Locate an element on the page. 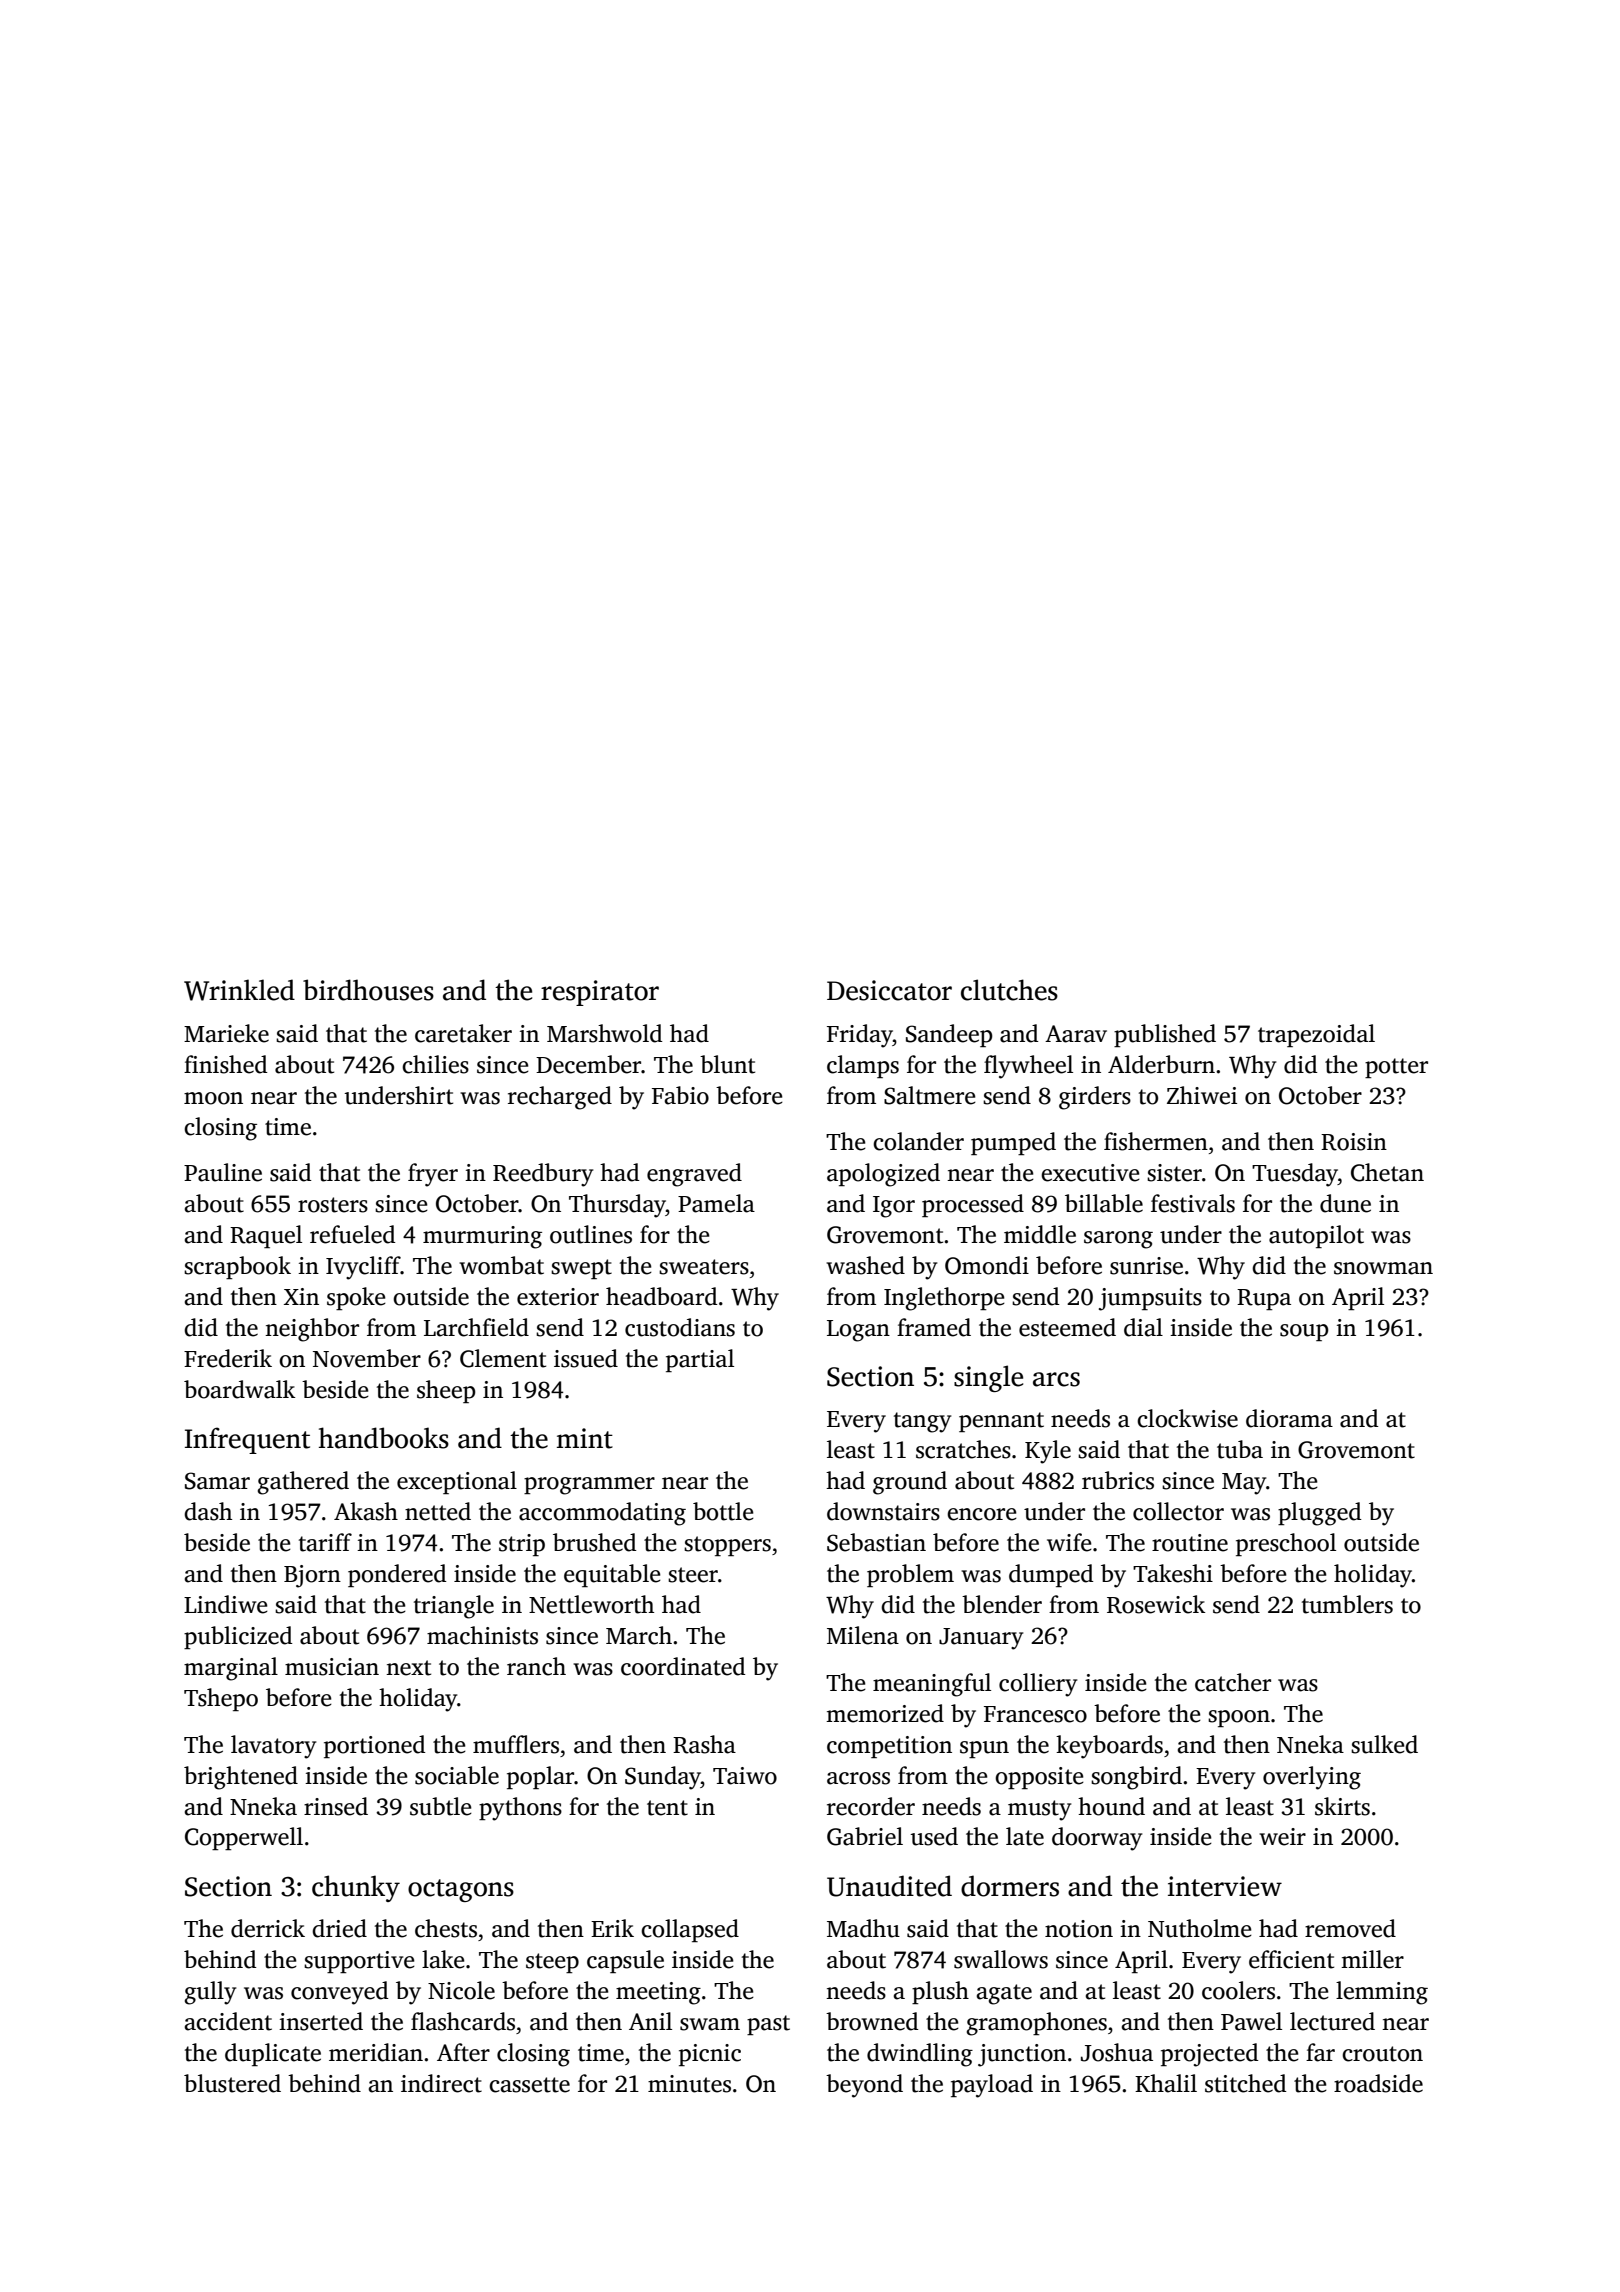 This image has width=1620, height=2292. Pauline is located at coordinates (223, 1172).
